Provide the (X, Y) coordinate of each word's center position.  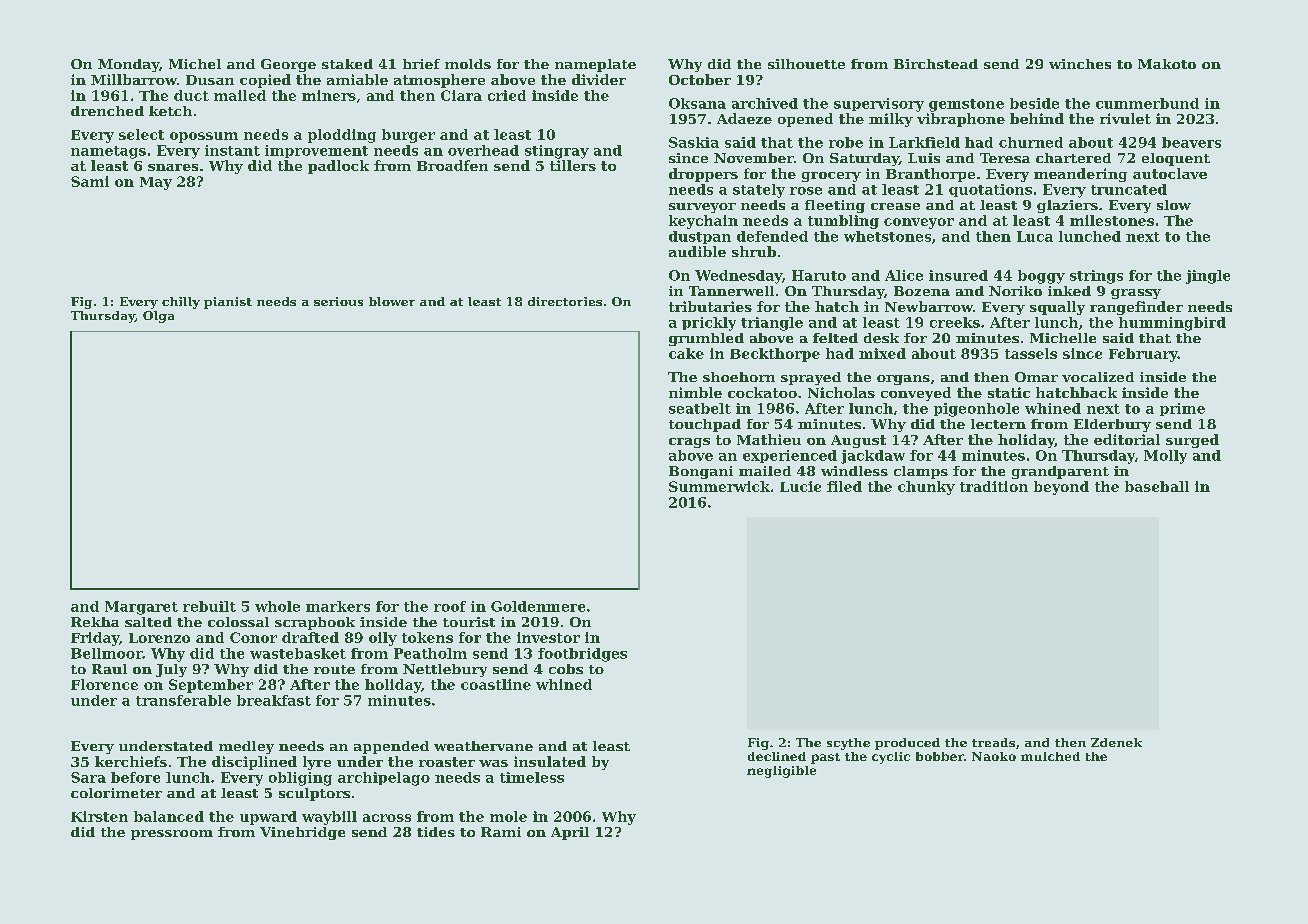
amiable (357, 79)
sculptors (314, 794)
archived (765, 103)
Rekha (95, 622)
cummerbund (1147, 103)
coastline (496, 684)
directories (565, 301)
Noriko (1015, 291)
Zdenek (1116, 742)
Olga (158, 317)
